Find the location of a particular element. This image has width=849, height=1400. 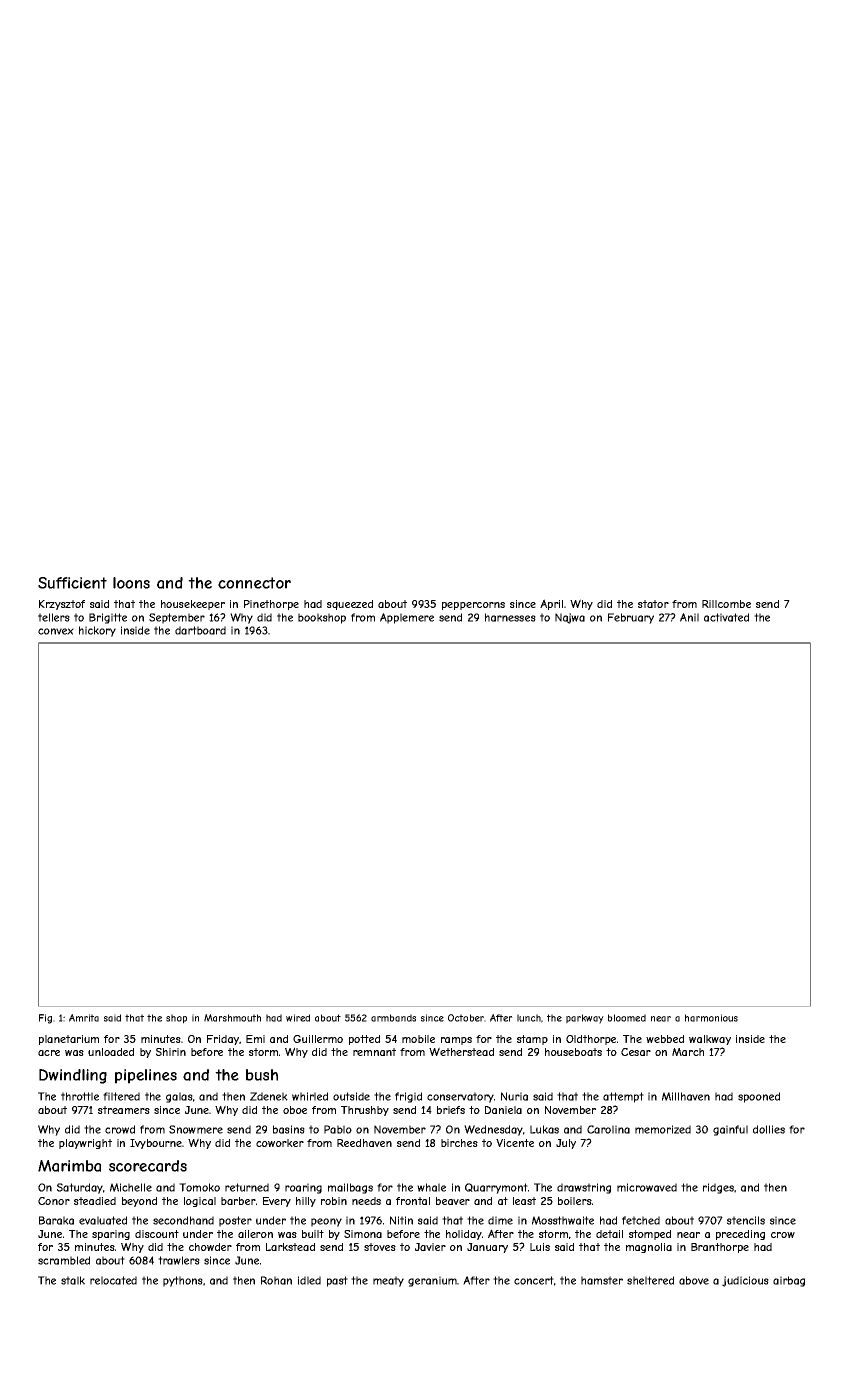

bloomed is located at coordinates (627, 1018).
